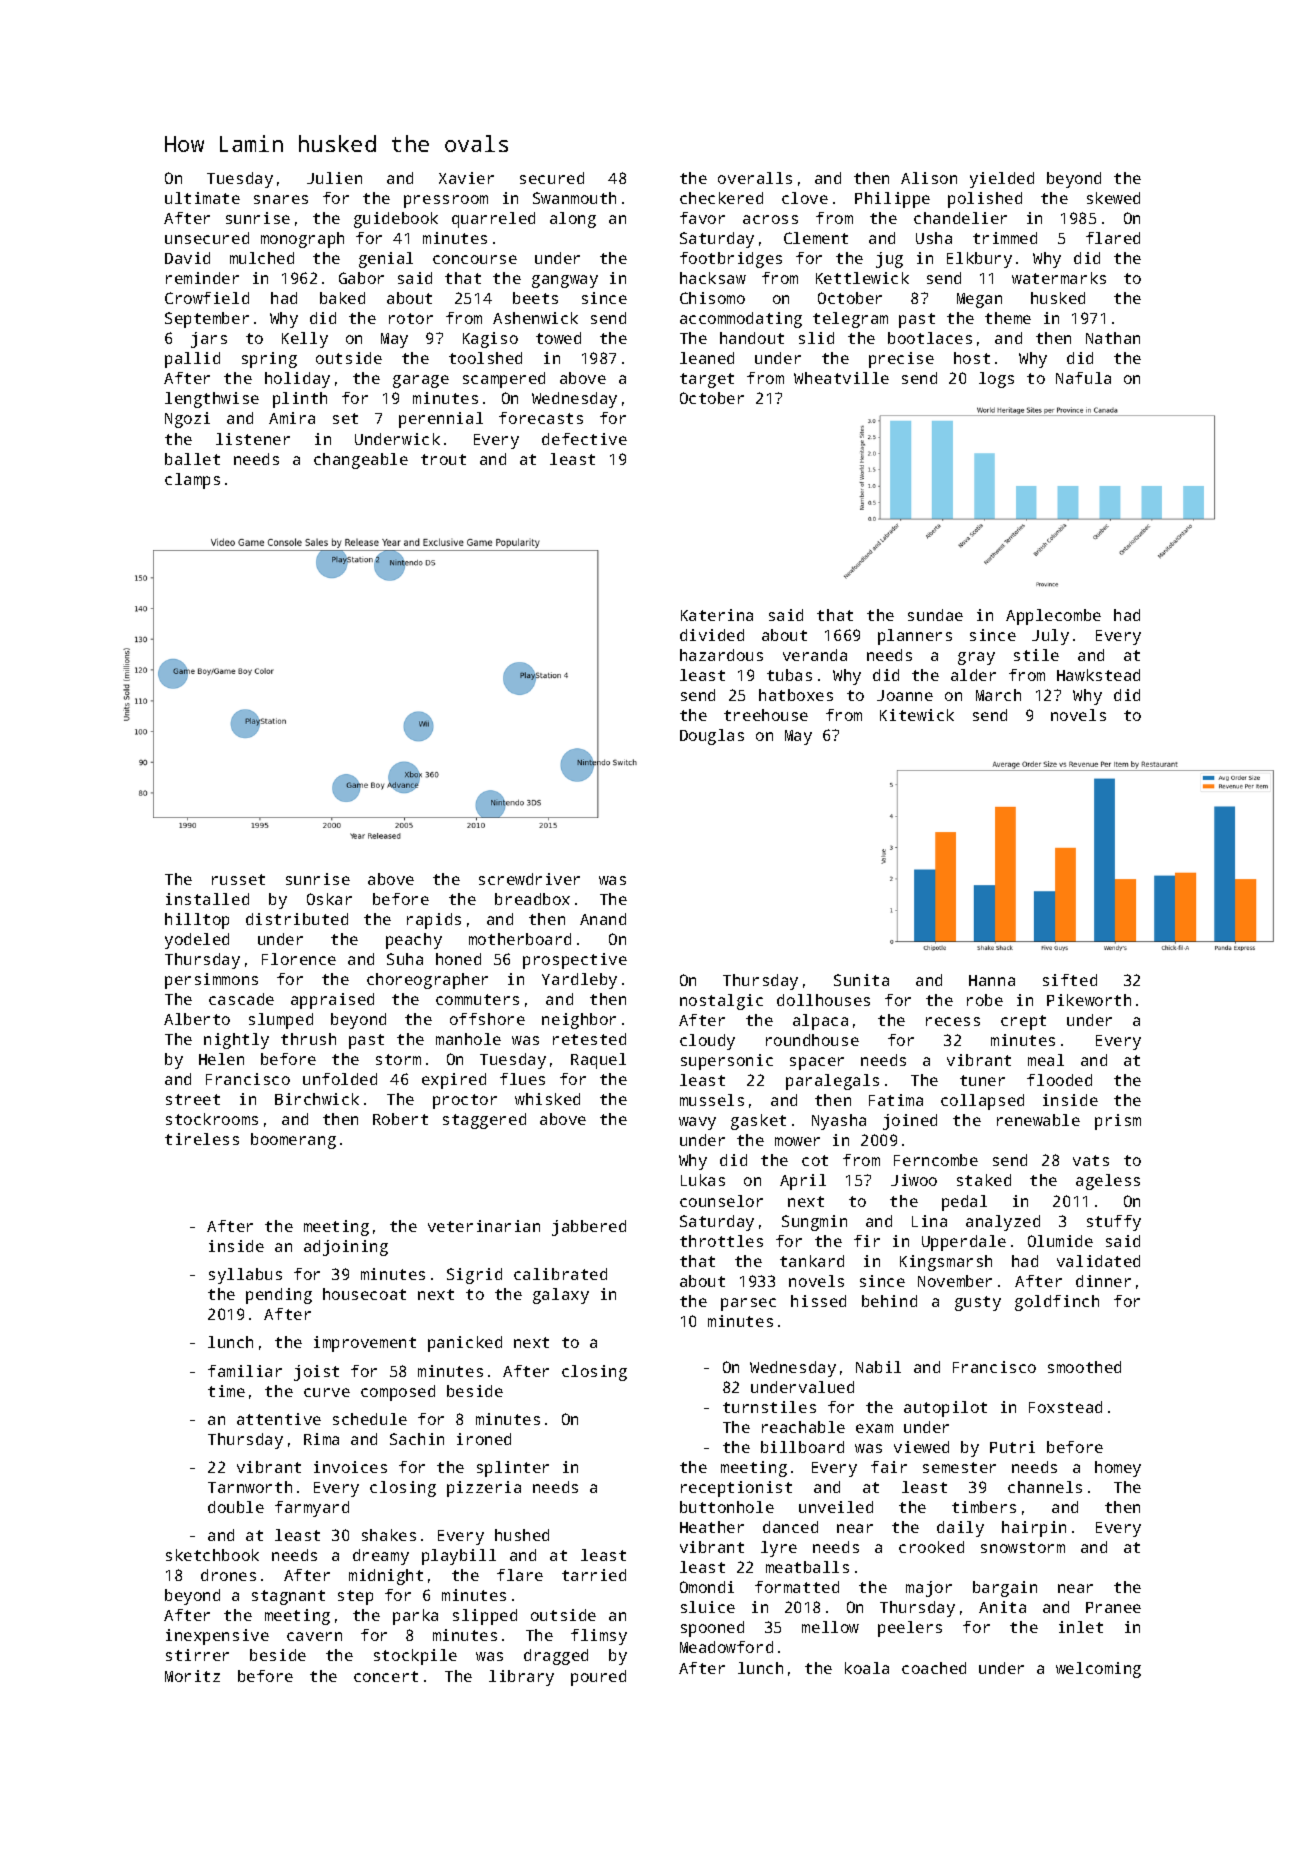 The height and width of the image is (1849, 1307). Describe the element at coordinates (726, 1647) in the image. I see `Meadowford` at that location.
